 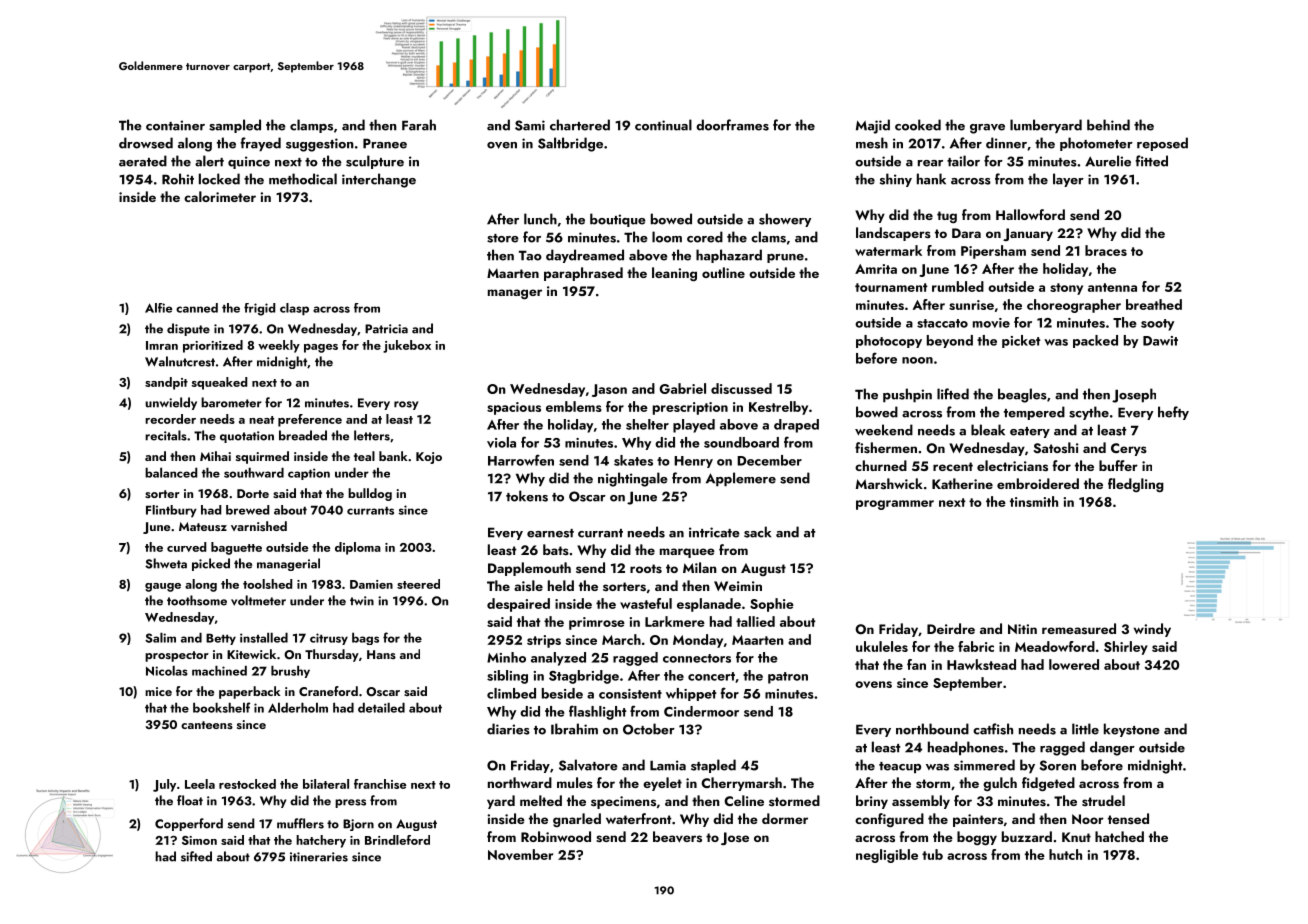 What do you see at coordinates (294, 309) in the document?
I see `clasp` at bounding box center [294, 309].
